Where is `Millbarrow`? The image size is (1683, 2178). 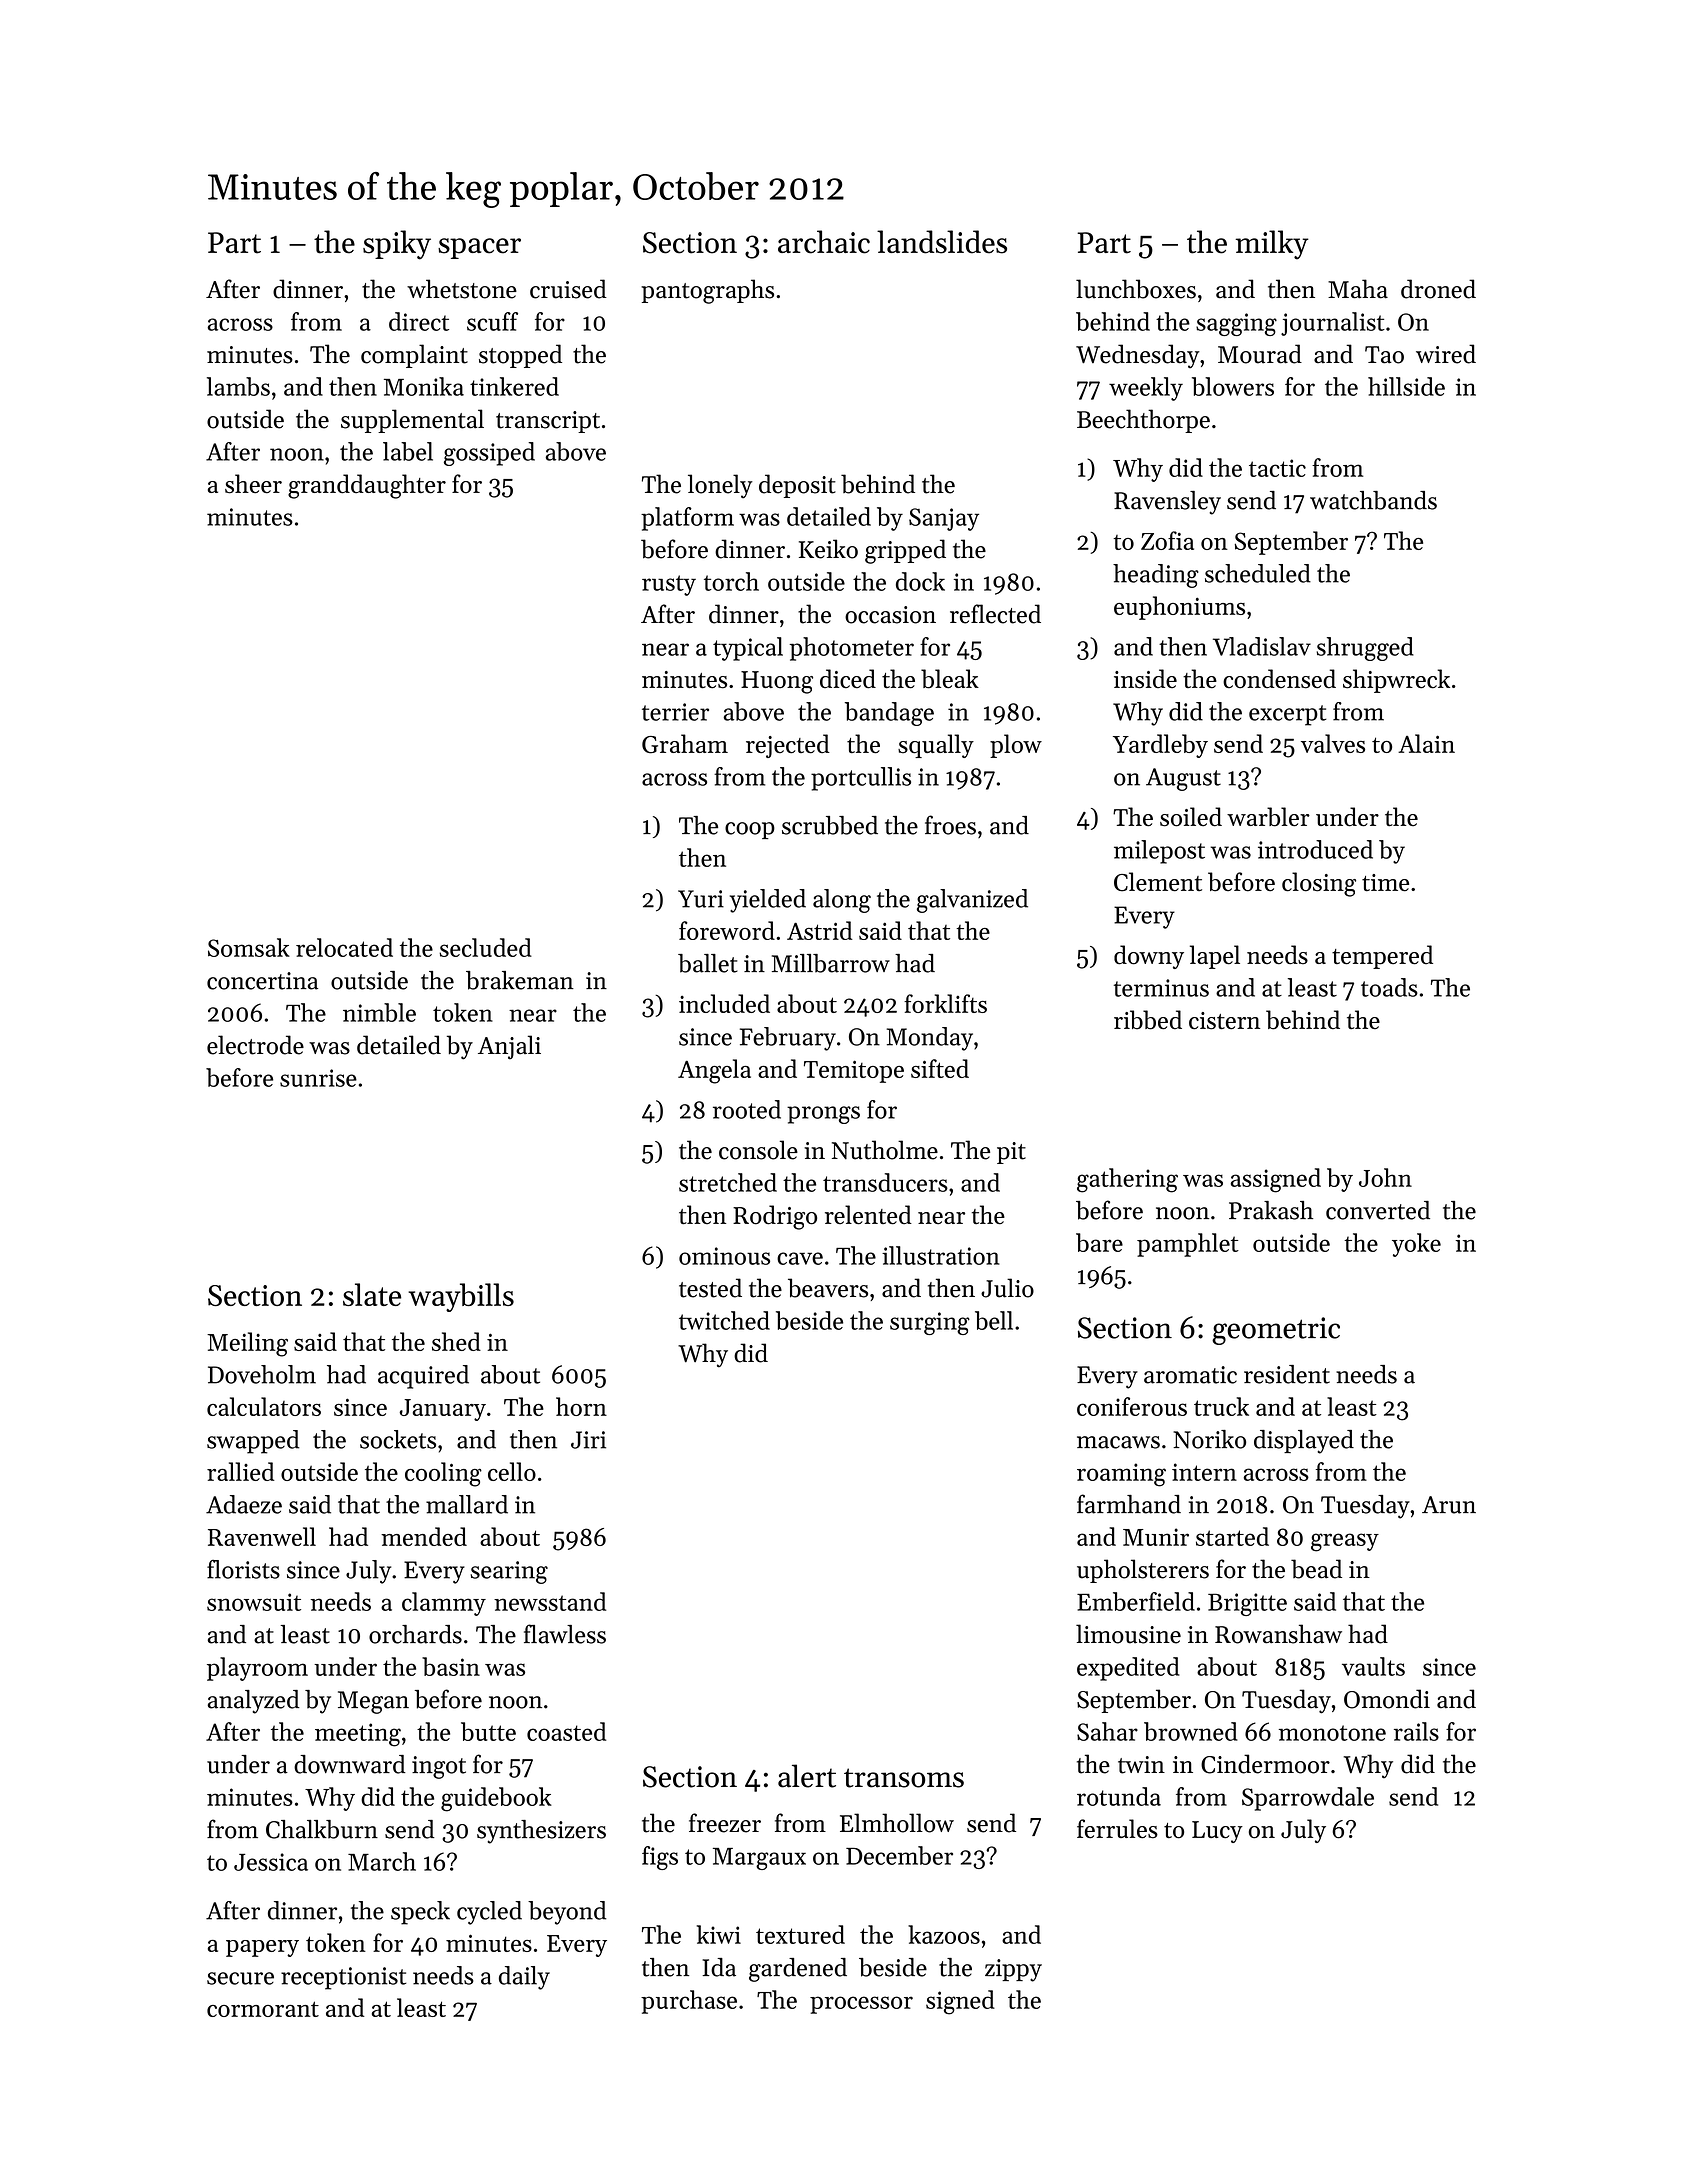 Millbarrow is located at coordinates (831, 963).
